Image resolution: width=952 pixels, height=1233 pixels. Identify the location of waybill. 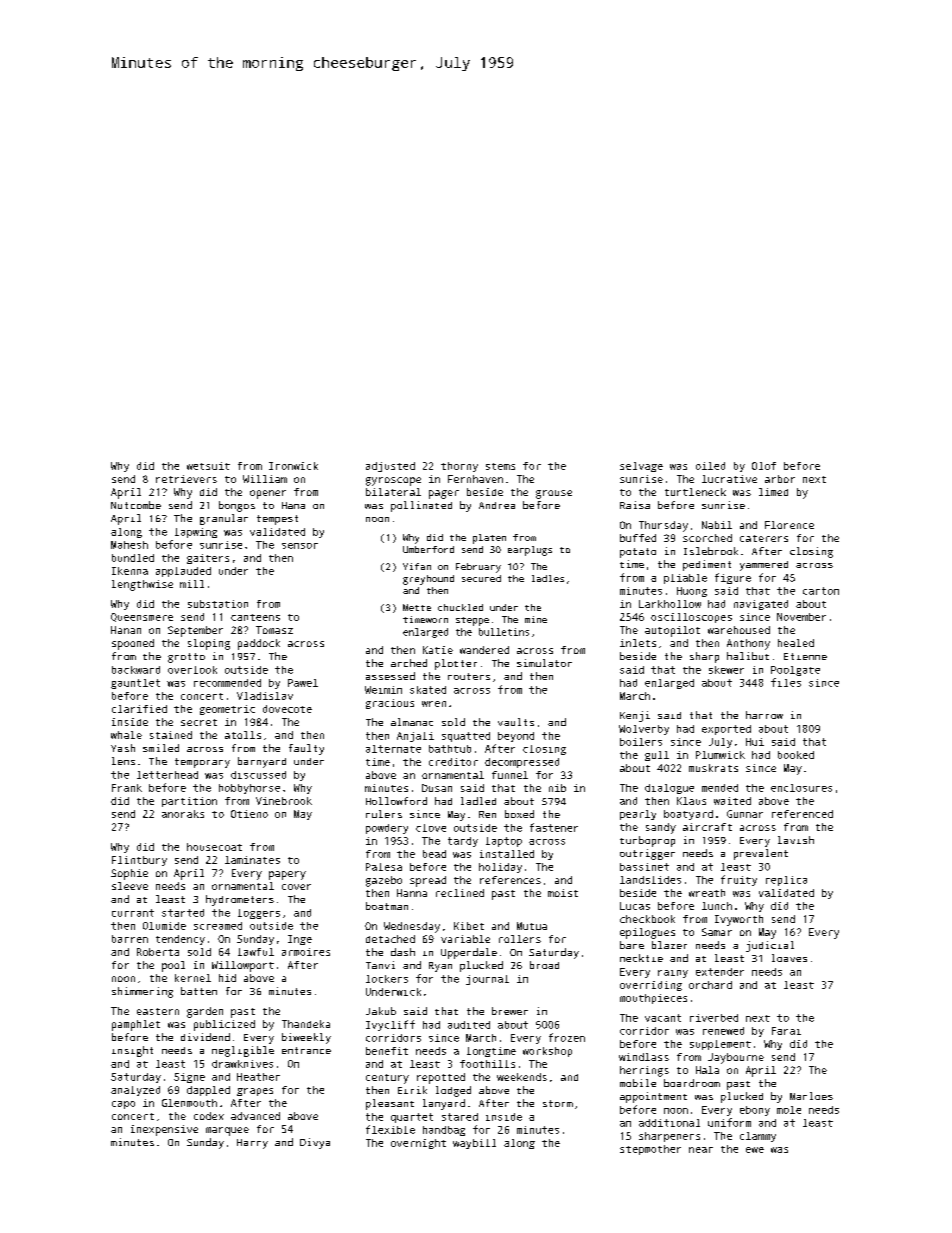
(474, 1144).
